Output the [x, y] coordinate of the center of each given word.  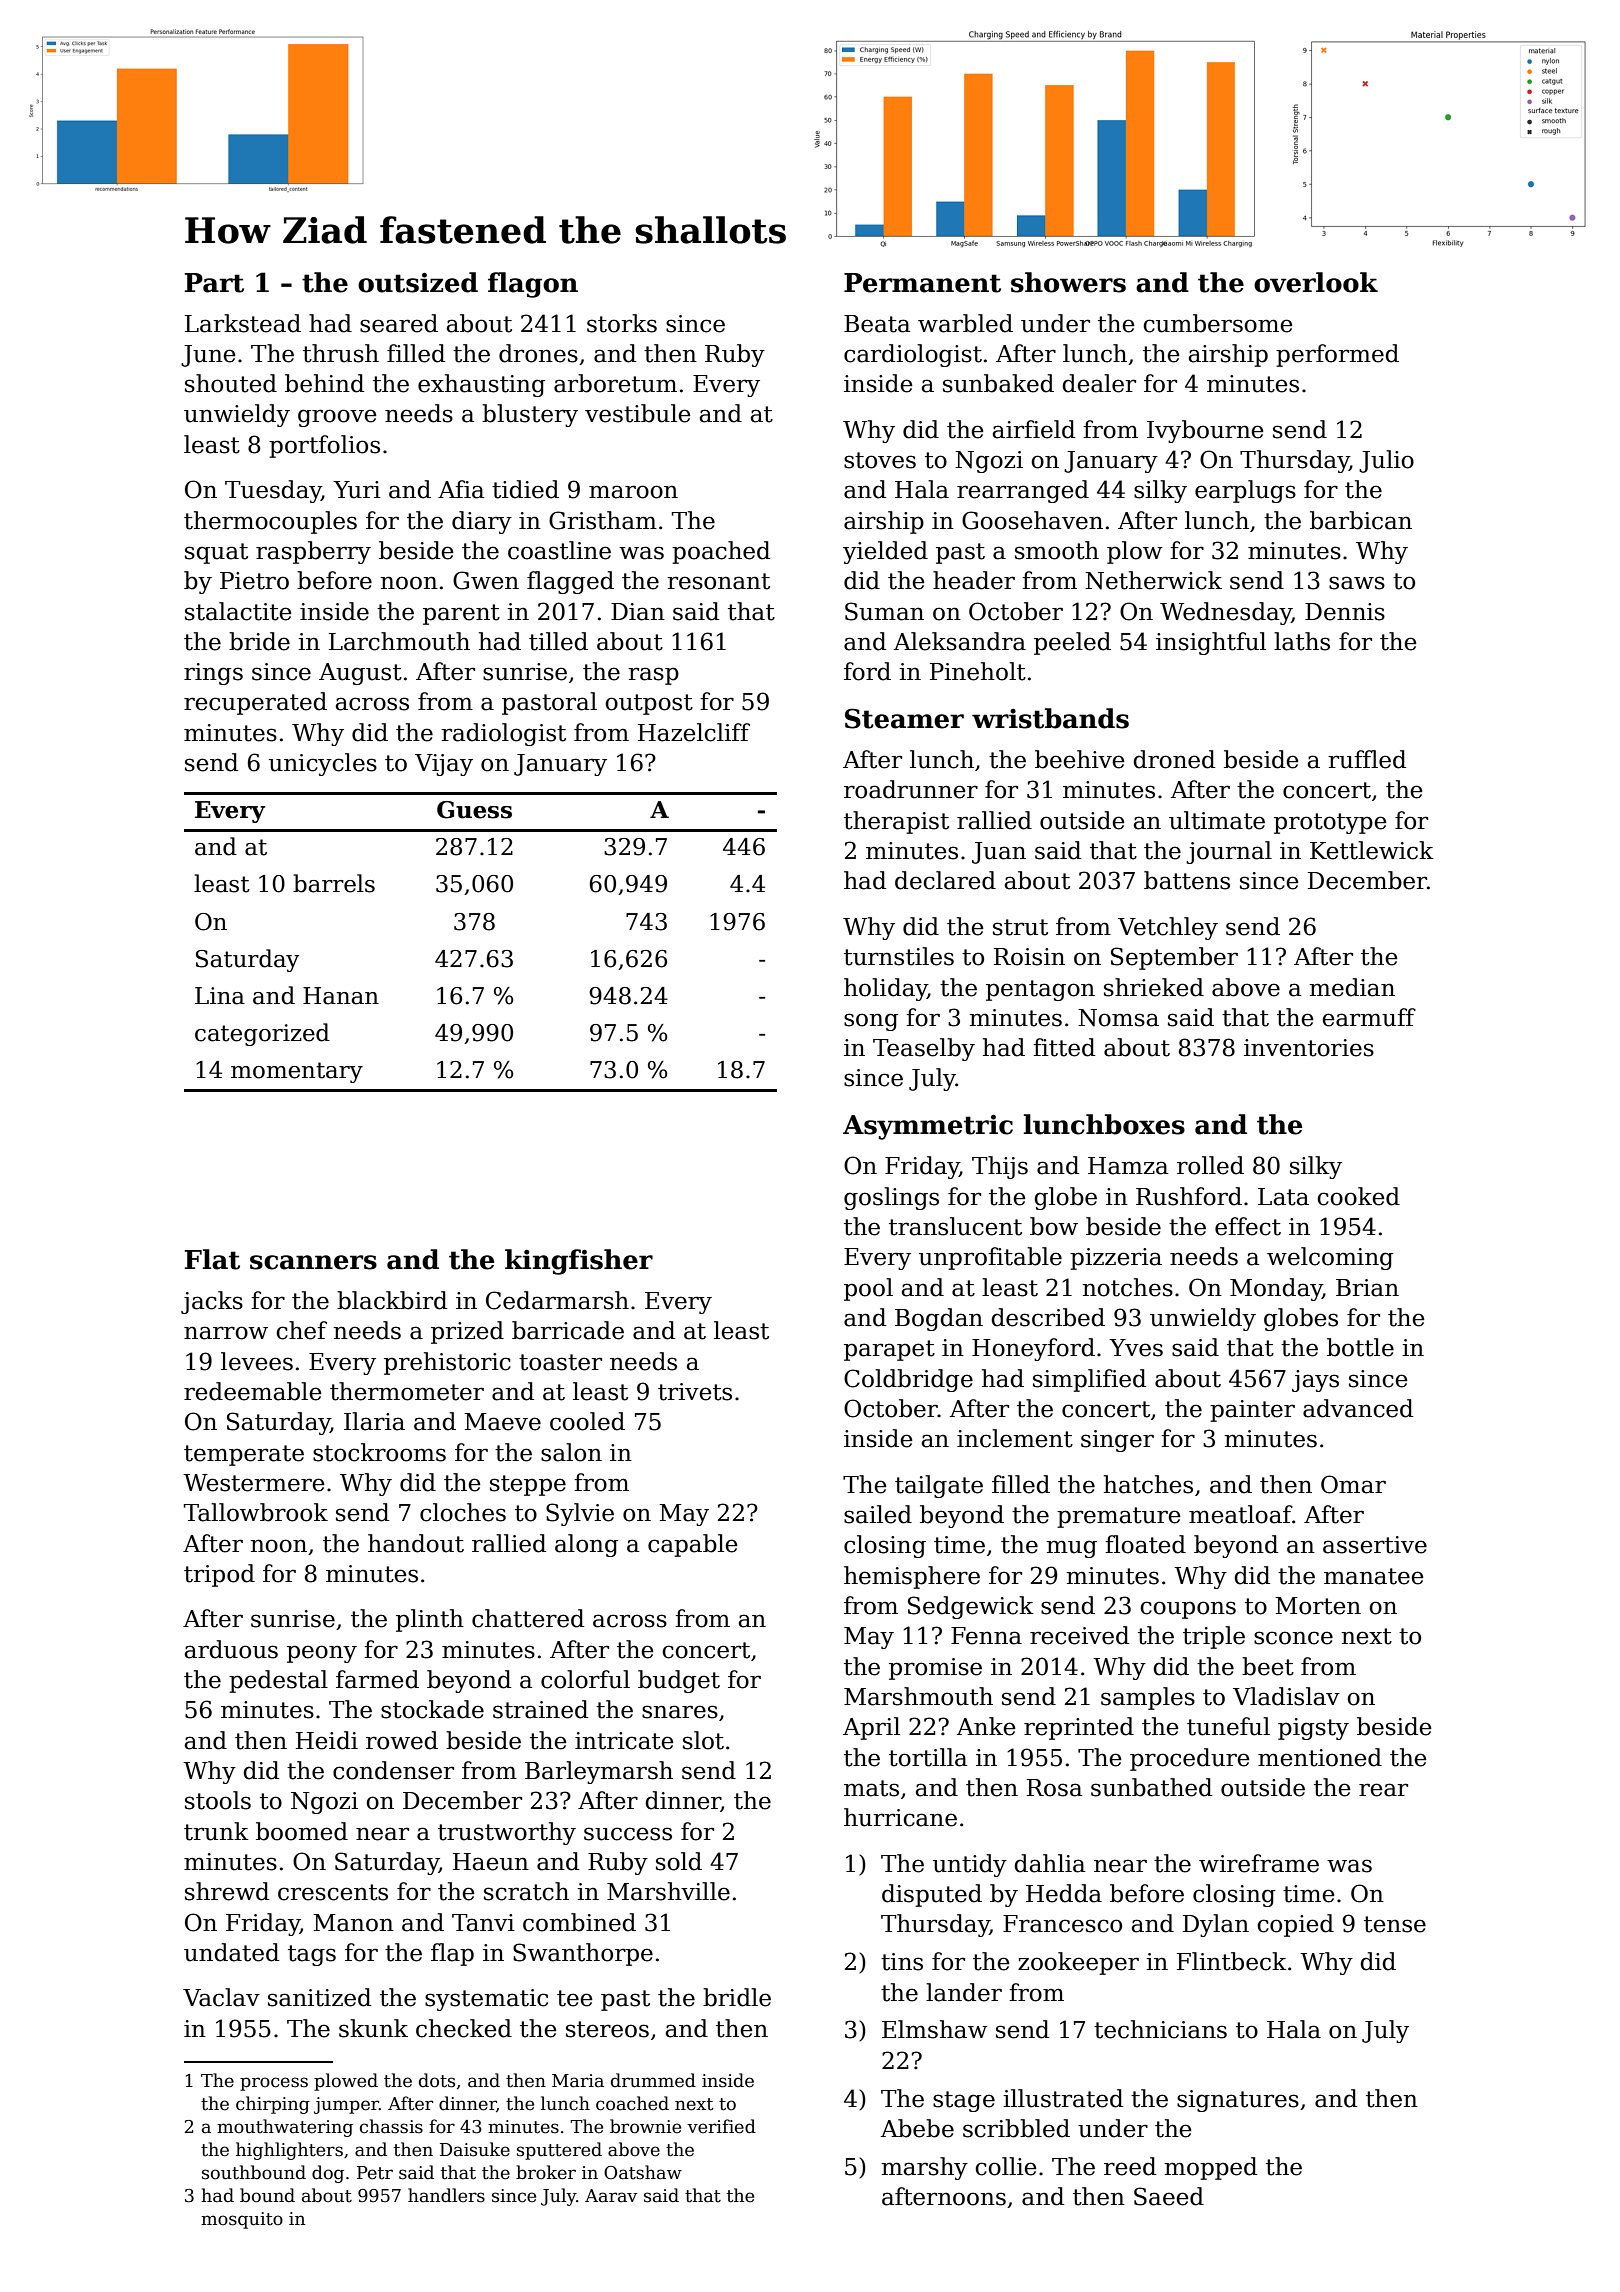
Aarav [611, 2196]
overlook [1316, 282]
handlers [446, 2195]
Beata [877, 324]
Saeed [1169, 2196]
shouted [231, 383]
